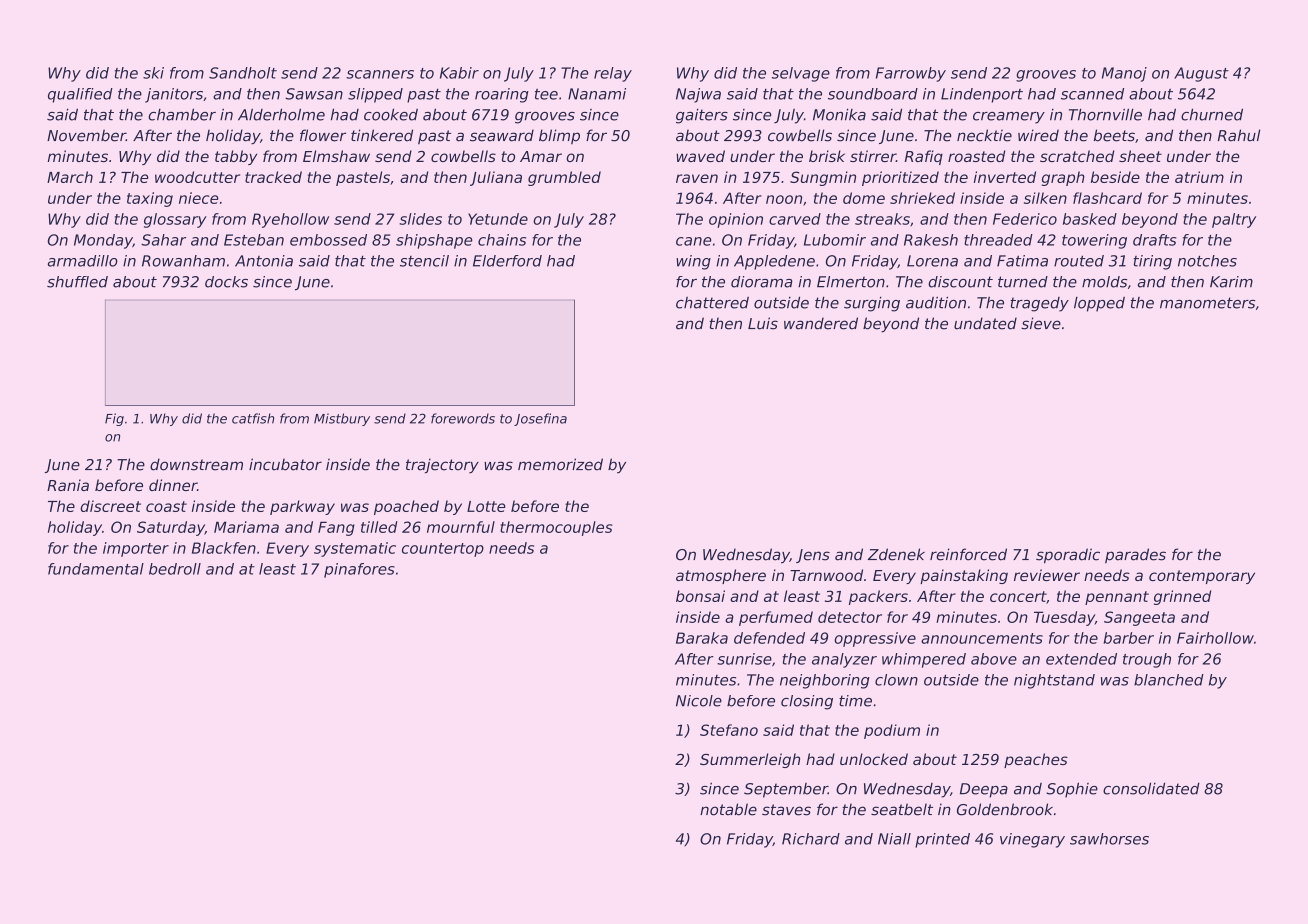 This page has height=924, width=1308. What do you see at coordinates (1036, 760) in the page?
I see `peaches` at bounding box center [1036, 760].
